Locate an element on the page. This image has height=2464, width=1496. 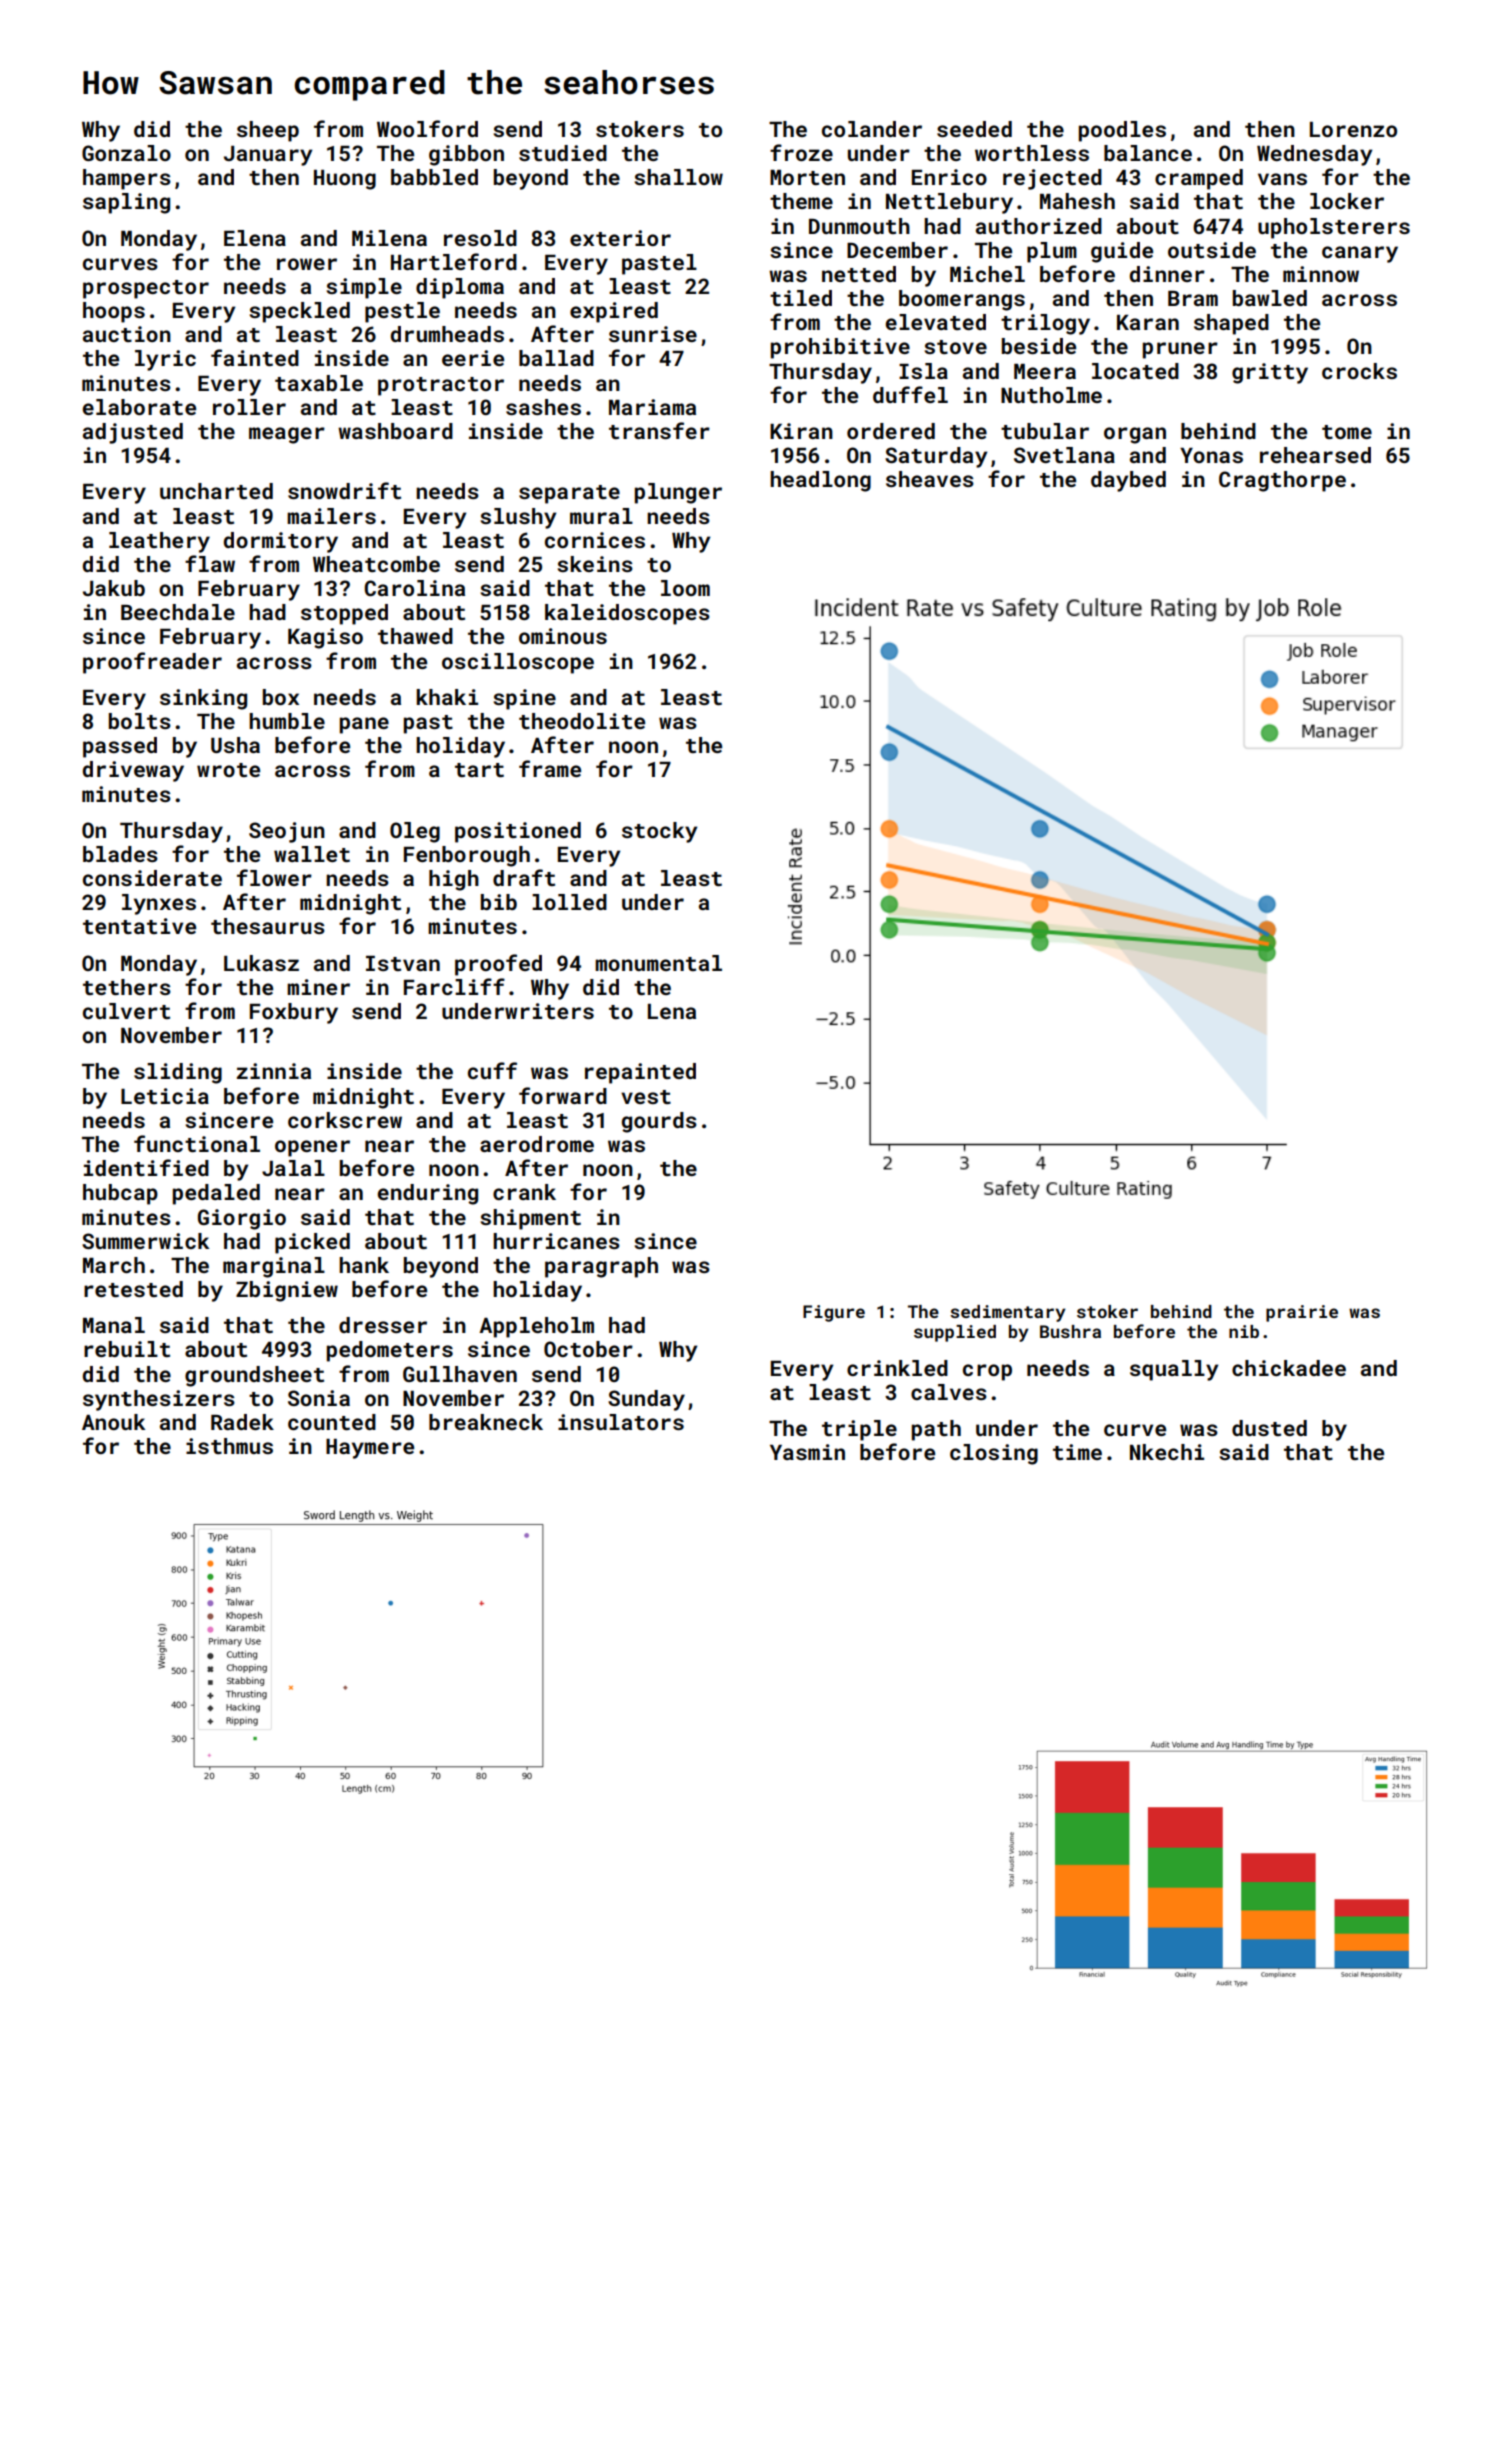
exterior is located at coordinates (620, 238).
